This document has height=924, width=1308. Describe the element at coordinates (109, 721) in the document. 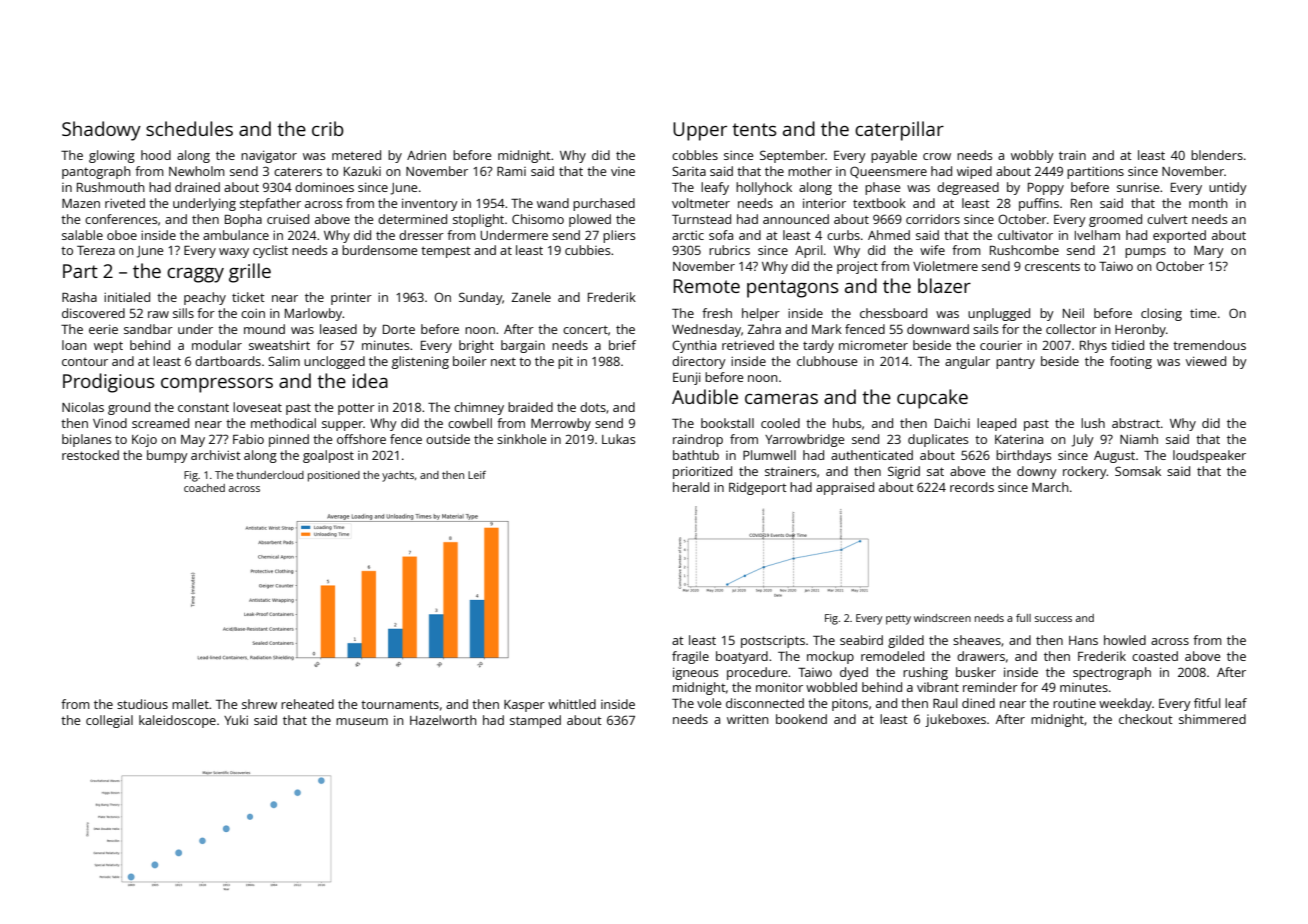

I see `collegial` at that location.
